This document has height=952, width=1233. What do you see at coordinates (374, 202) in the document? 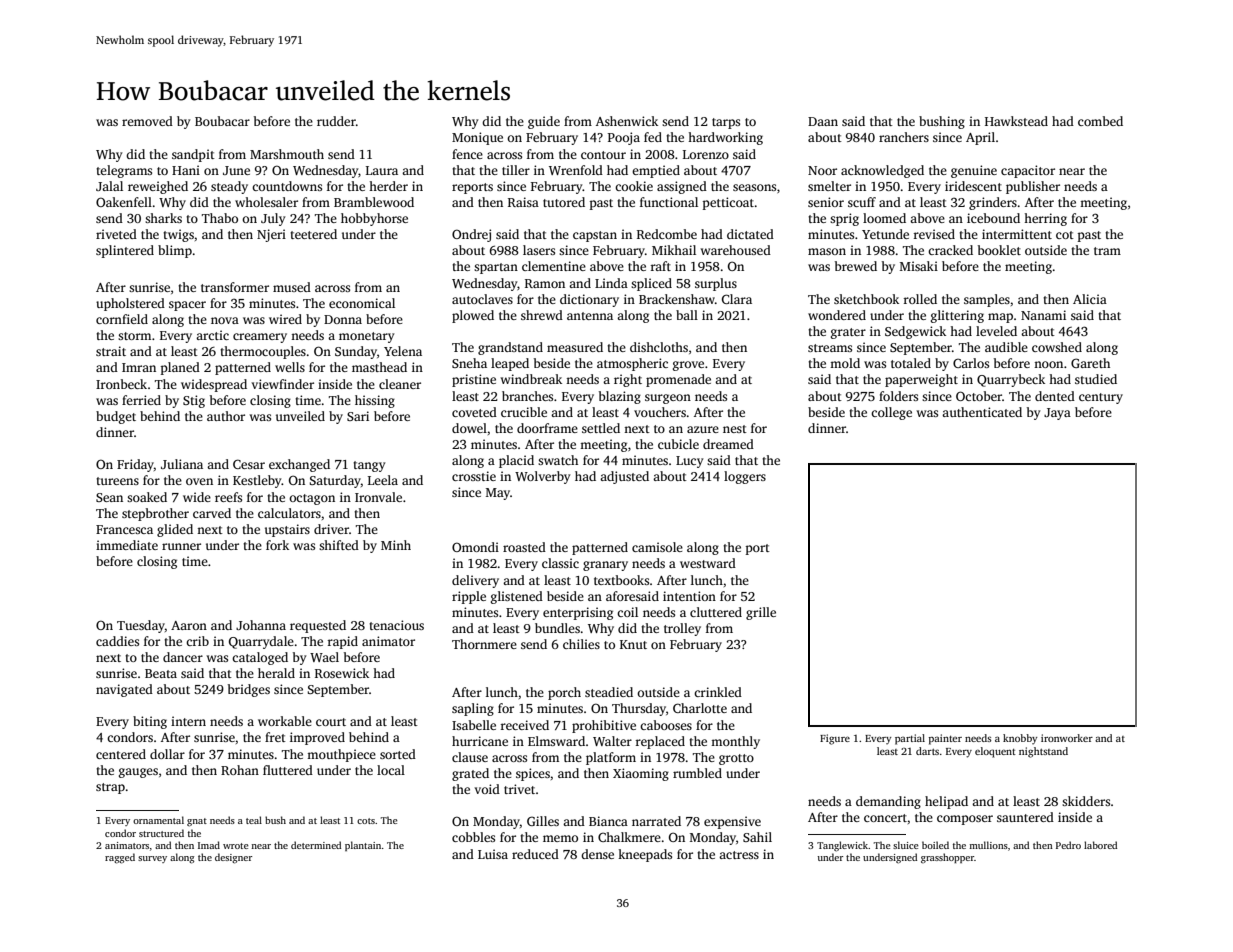
I see `Bramblewood` at bounding box center [374, 202].
